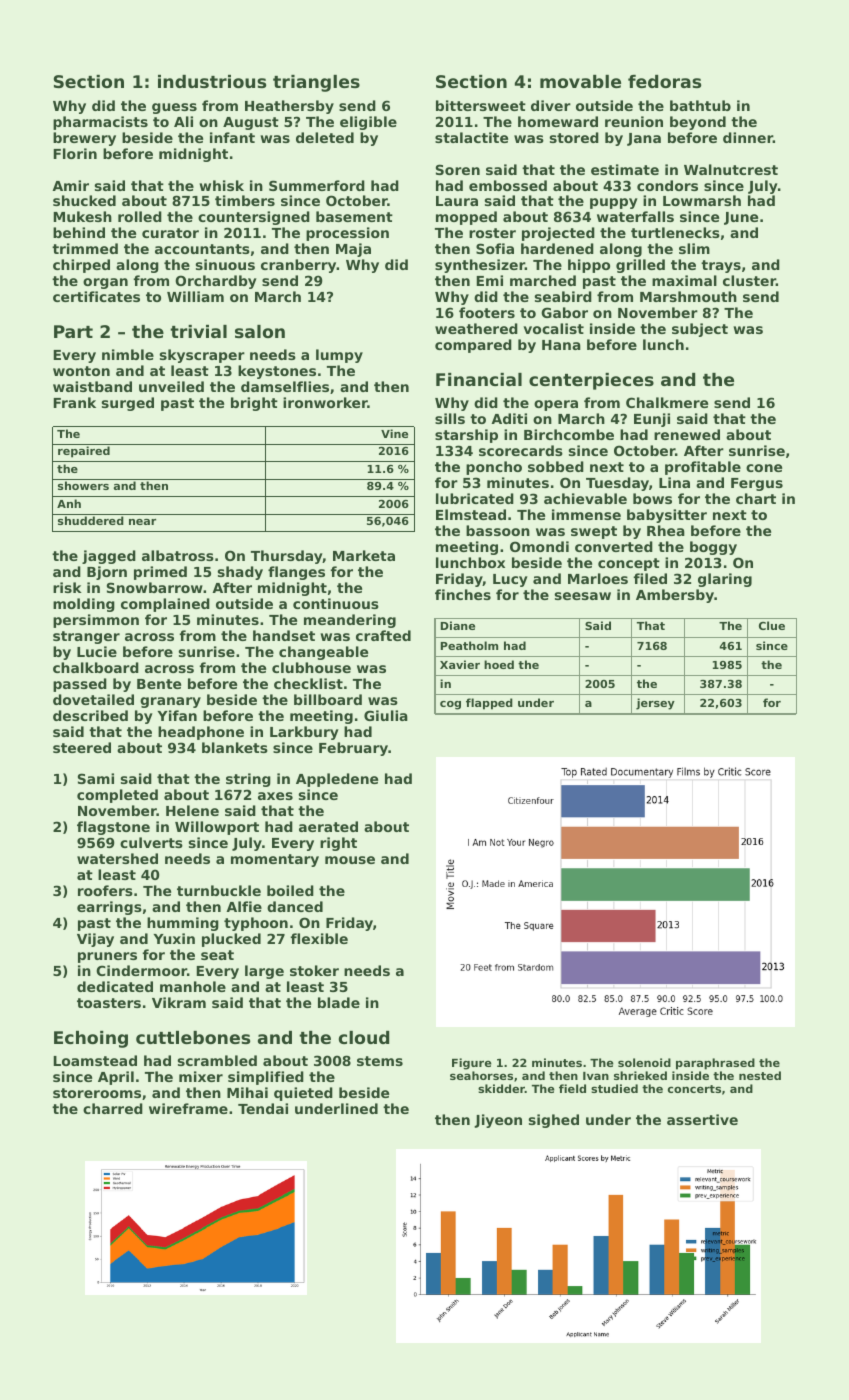 The width and height of the screenshot is (849, 1400). What do you see at coordinates (339, 1002) in the screenshot?
I see `blade` at bounding box center [339, 1002].
